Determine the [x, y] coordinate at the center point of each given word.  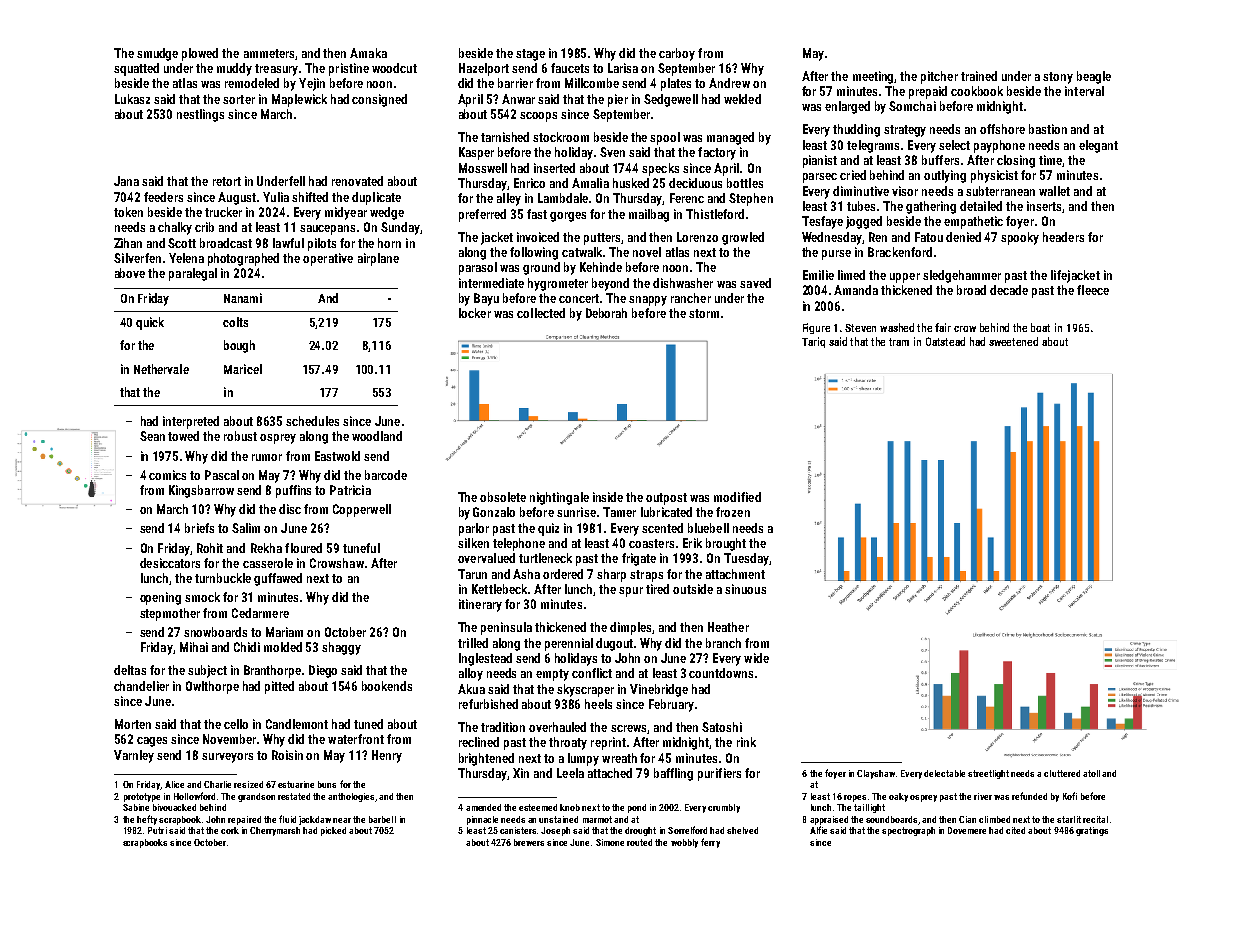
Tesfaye [822, 222]
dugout [614, 644]
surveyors [227, 758]
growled [743, 238]
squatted [136, 69]
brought [726, 544]
